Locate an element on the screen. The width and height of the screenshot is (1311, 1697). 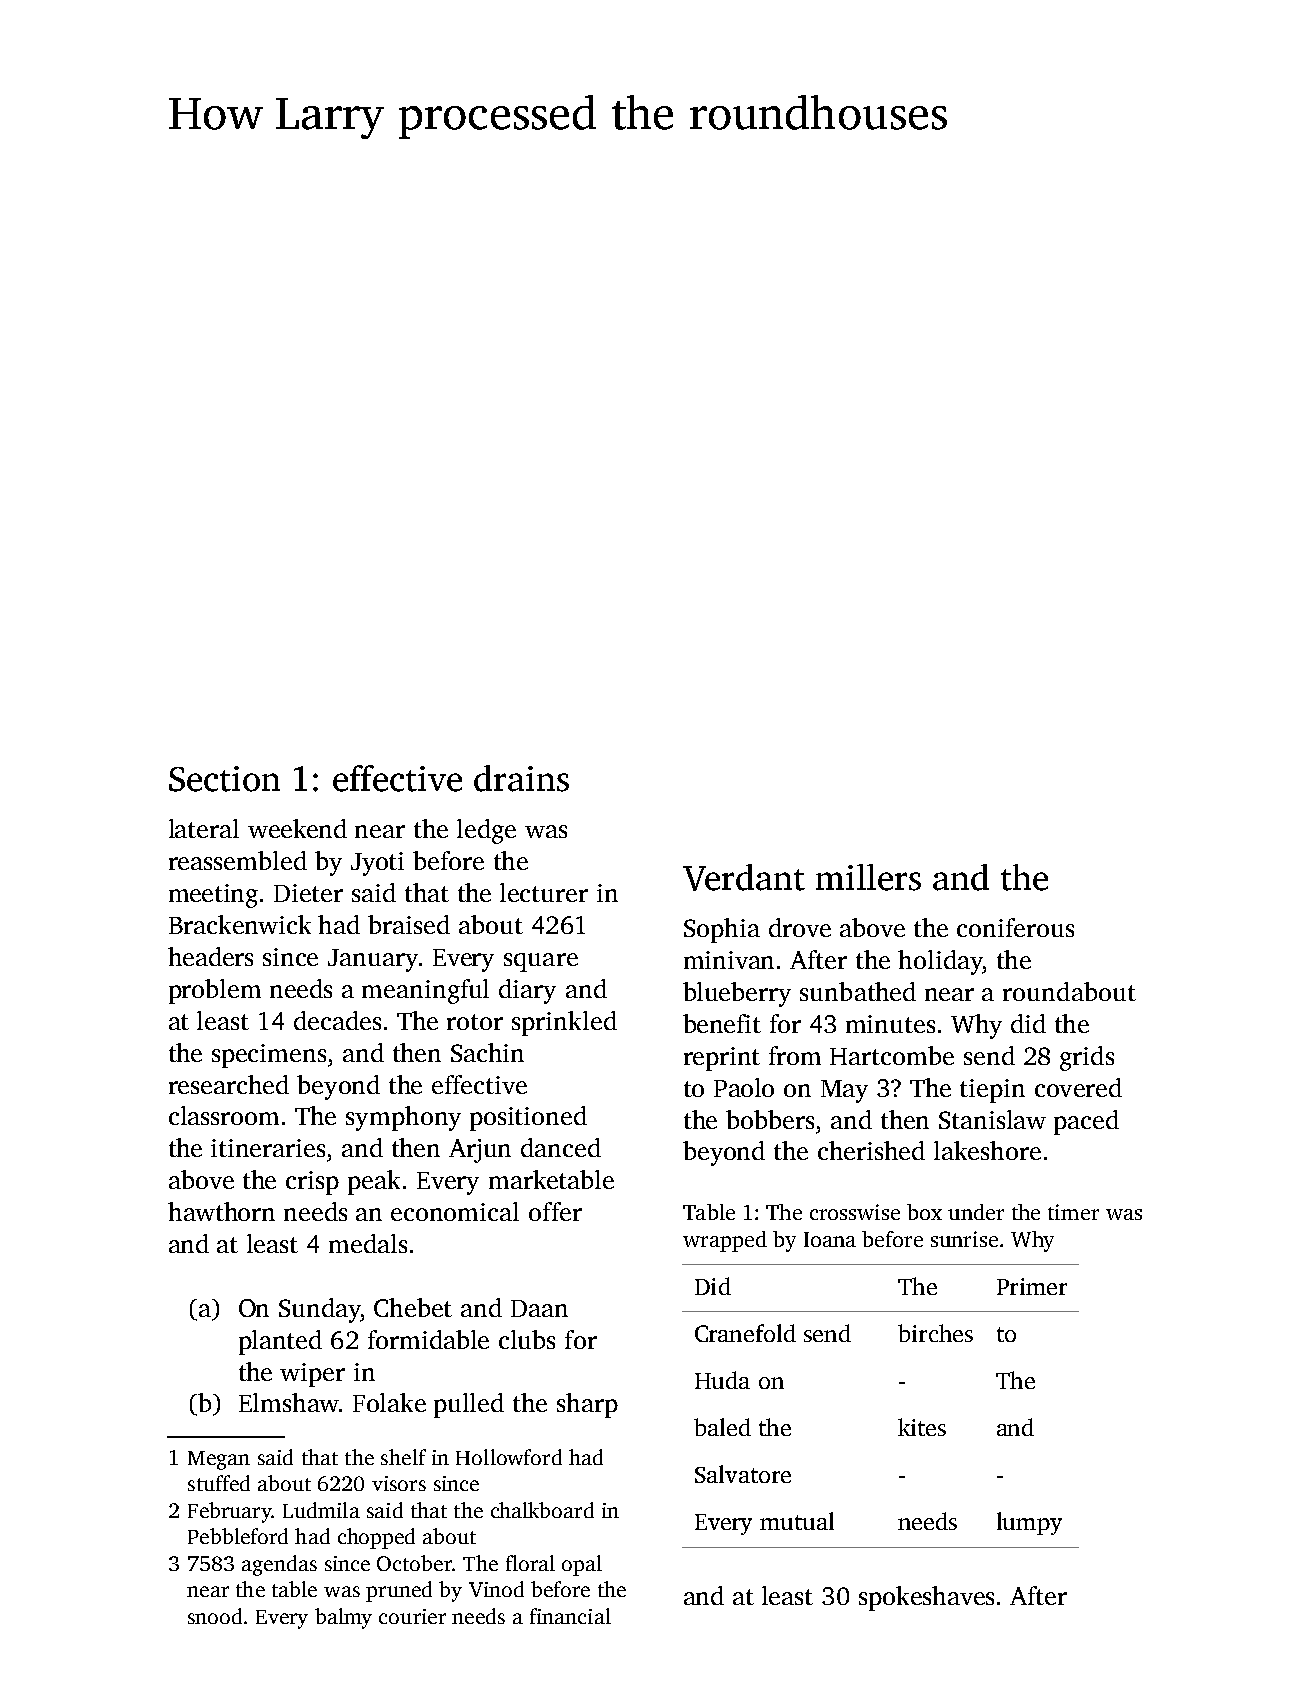
ledge is located at coordinates (486, 831).
